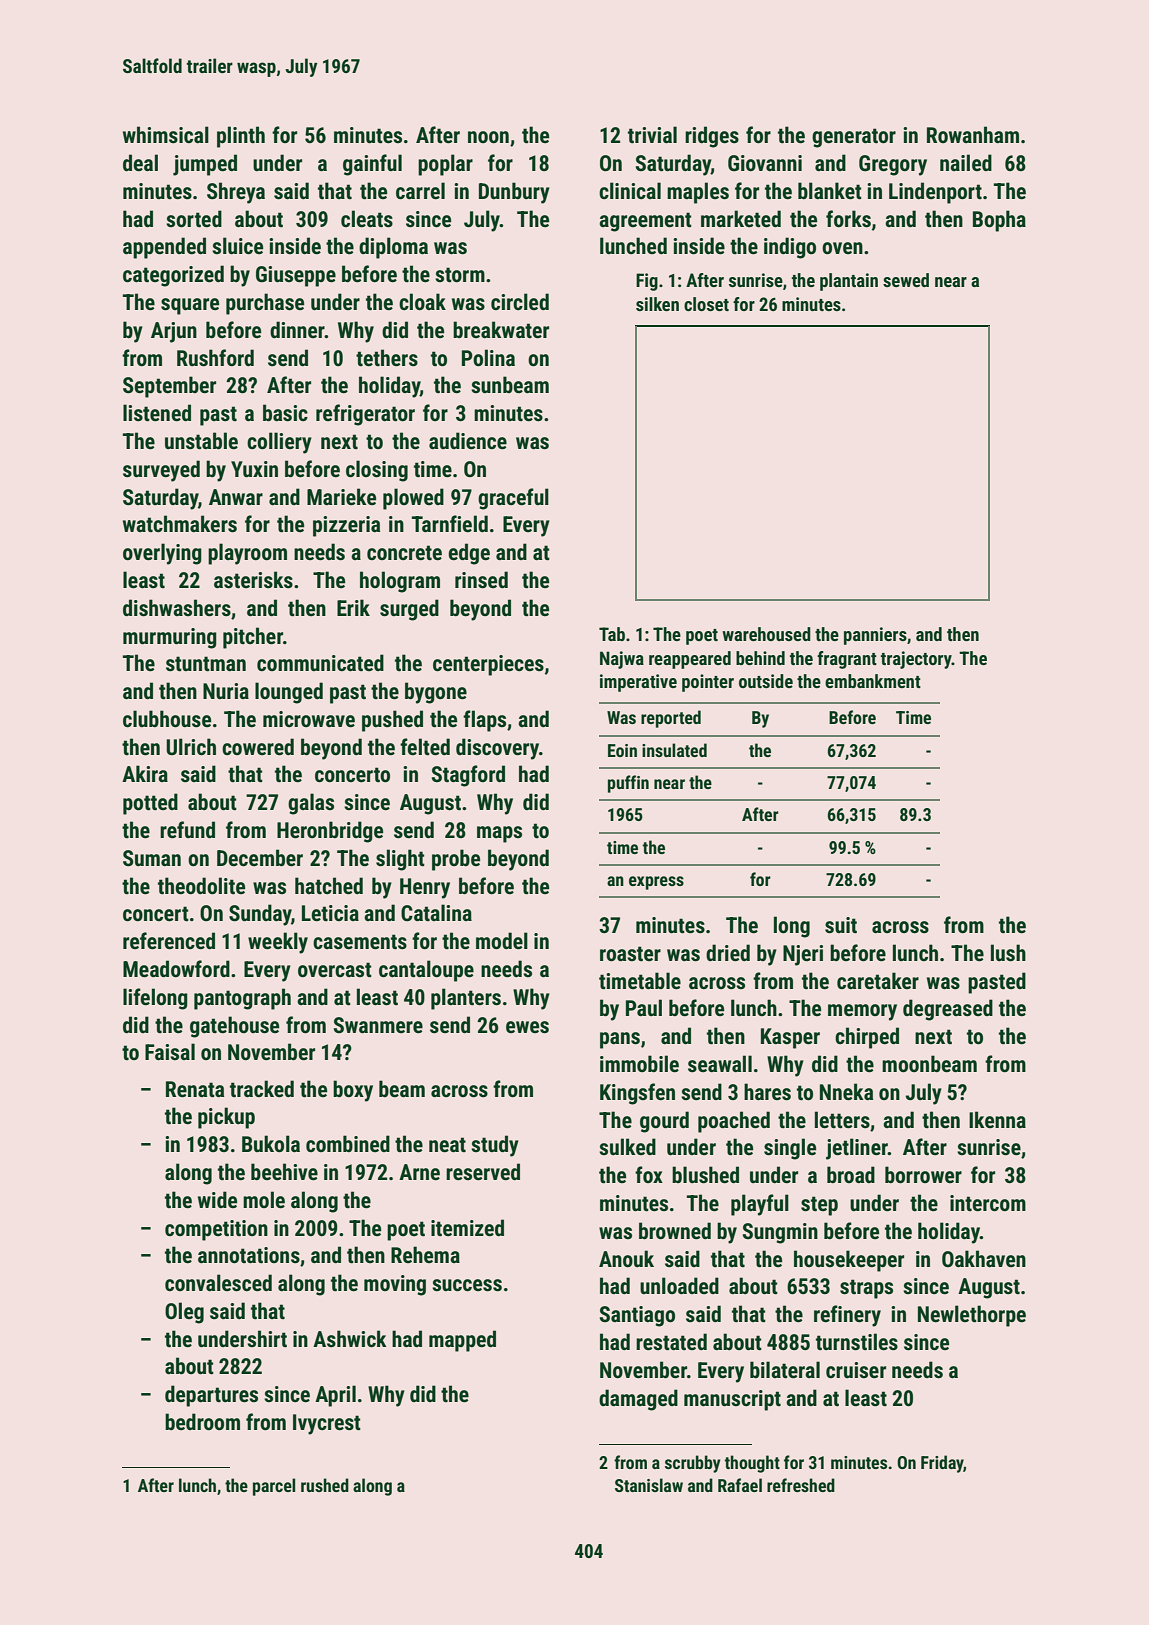 This document has width=1149, height=1625. Describe the element at coordinates (184, 1313) in the document. I see `Oleg` at that location.
